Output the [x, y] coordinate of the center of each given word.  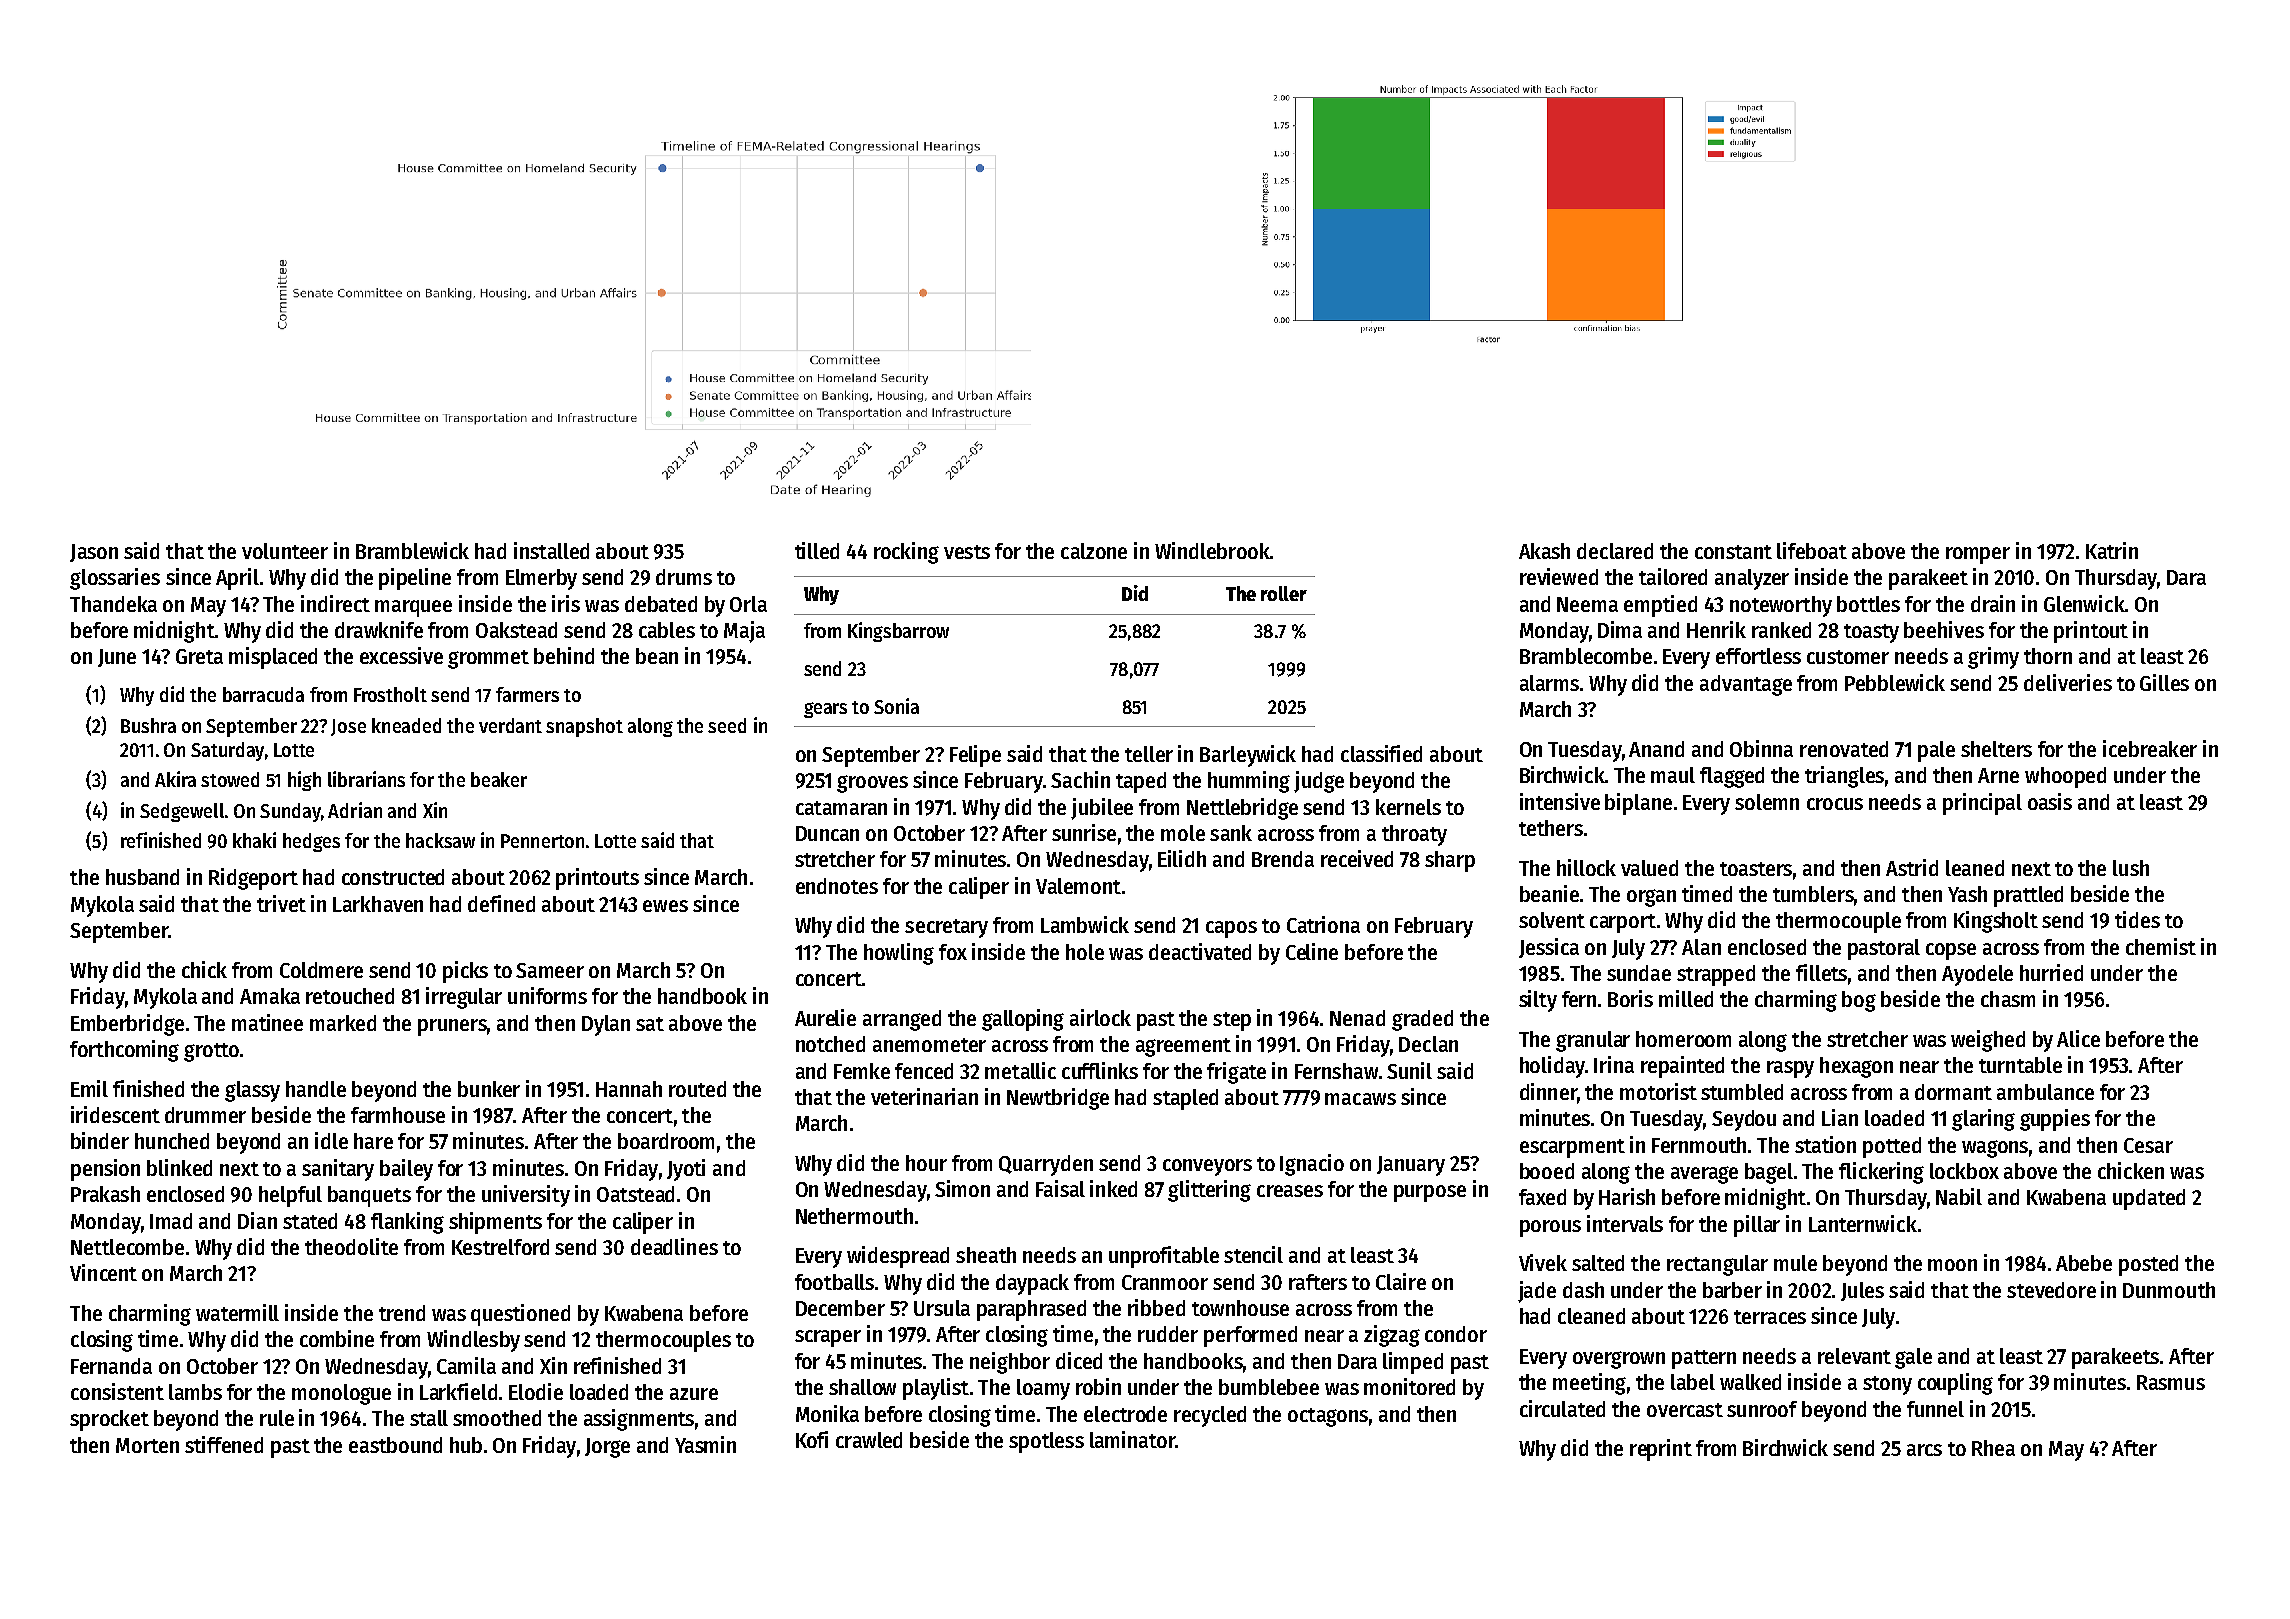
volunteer [285, 551]
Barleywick [1248, 756]
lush [2131, 868]
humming [1249, 782]
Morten [147, 1445]
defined [501, 903]
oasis [2050, 801]
